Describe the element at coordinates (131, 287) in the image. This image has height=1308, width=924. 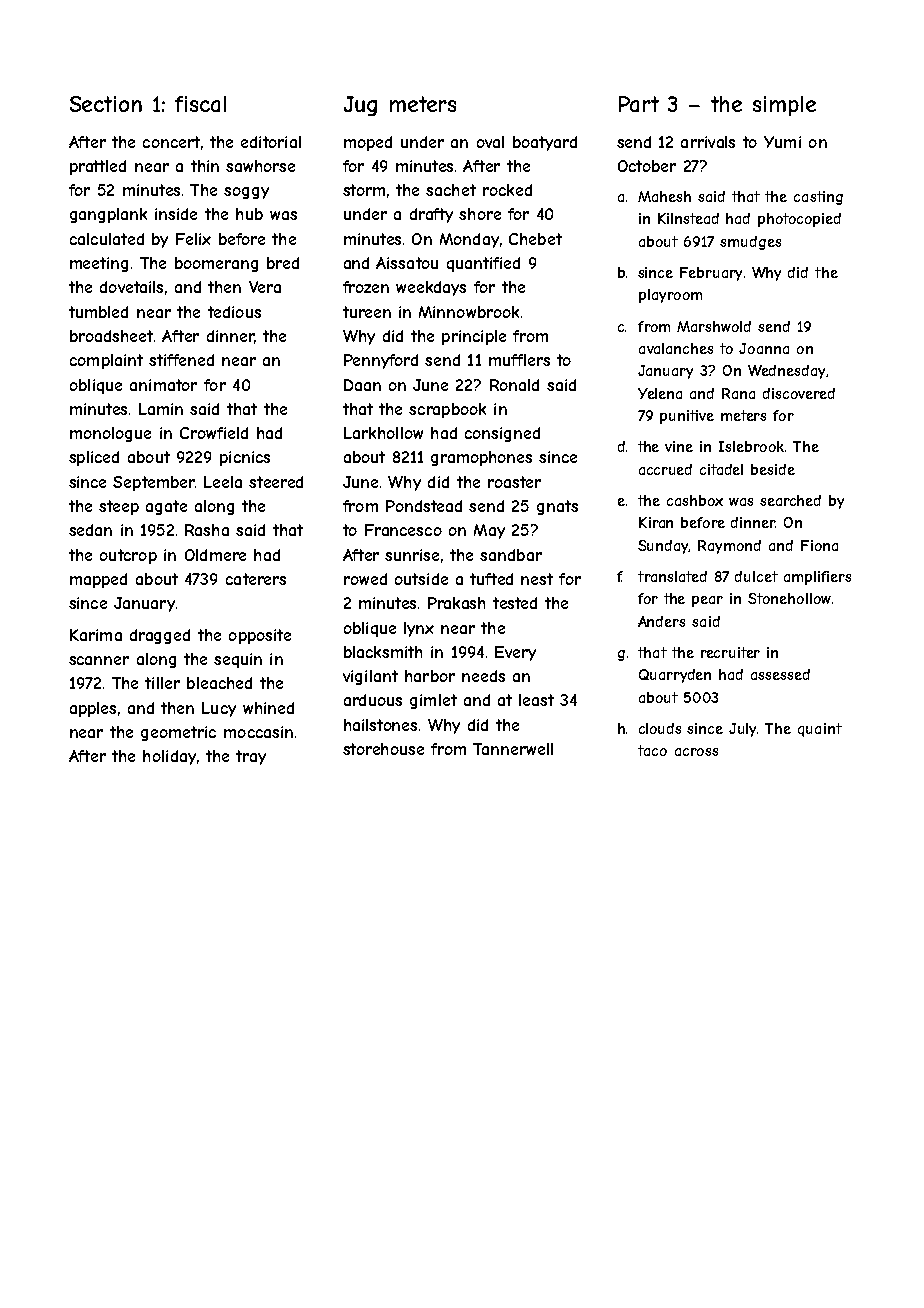
I see `dovetails` at that location.
